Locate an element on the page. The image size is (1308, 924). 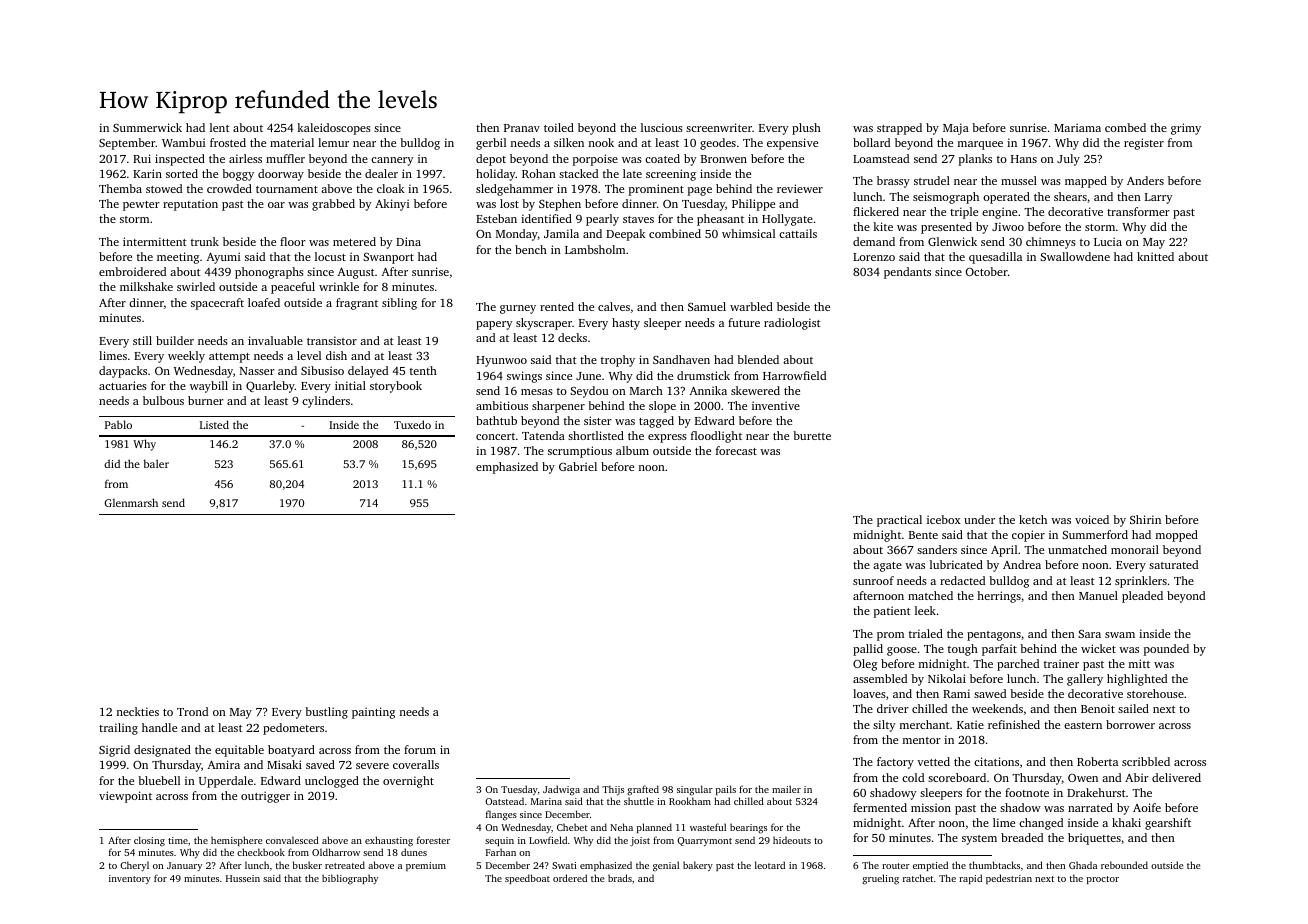
copier is located at coordinates (1028, 536).
